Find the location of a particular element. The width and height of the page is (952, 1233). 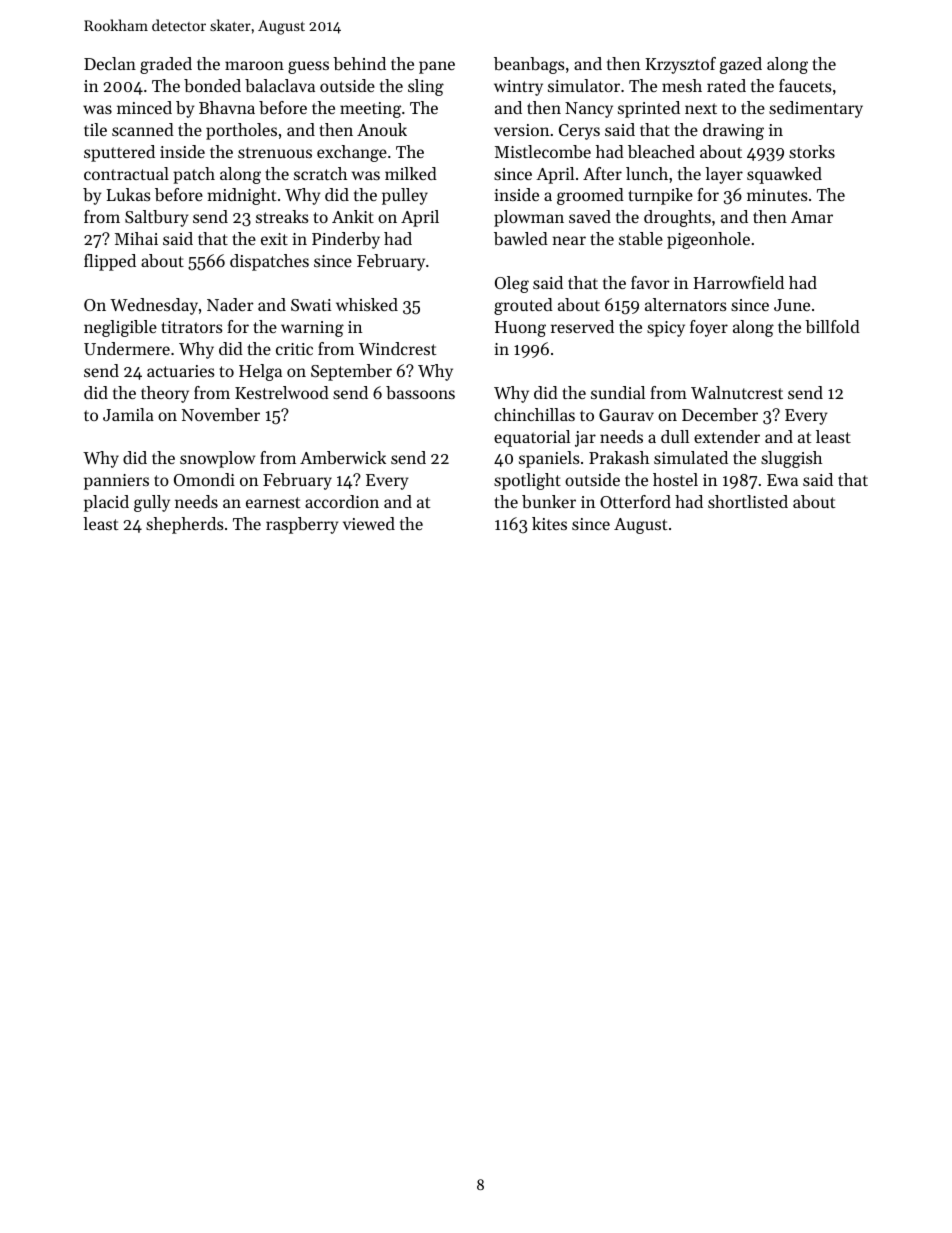

milked is located at coordinates (411, 173).
